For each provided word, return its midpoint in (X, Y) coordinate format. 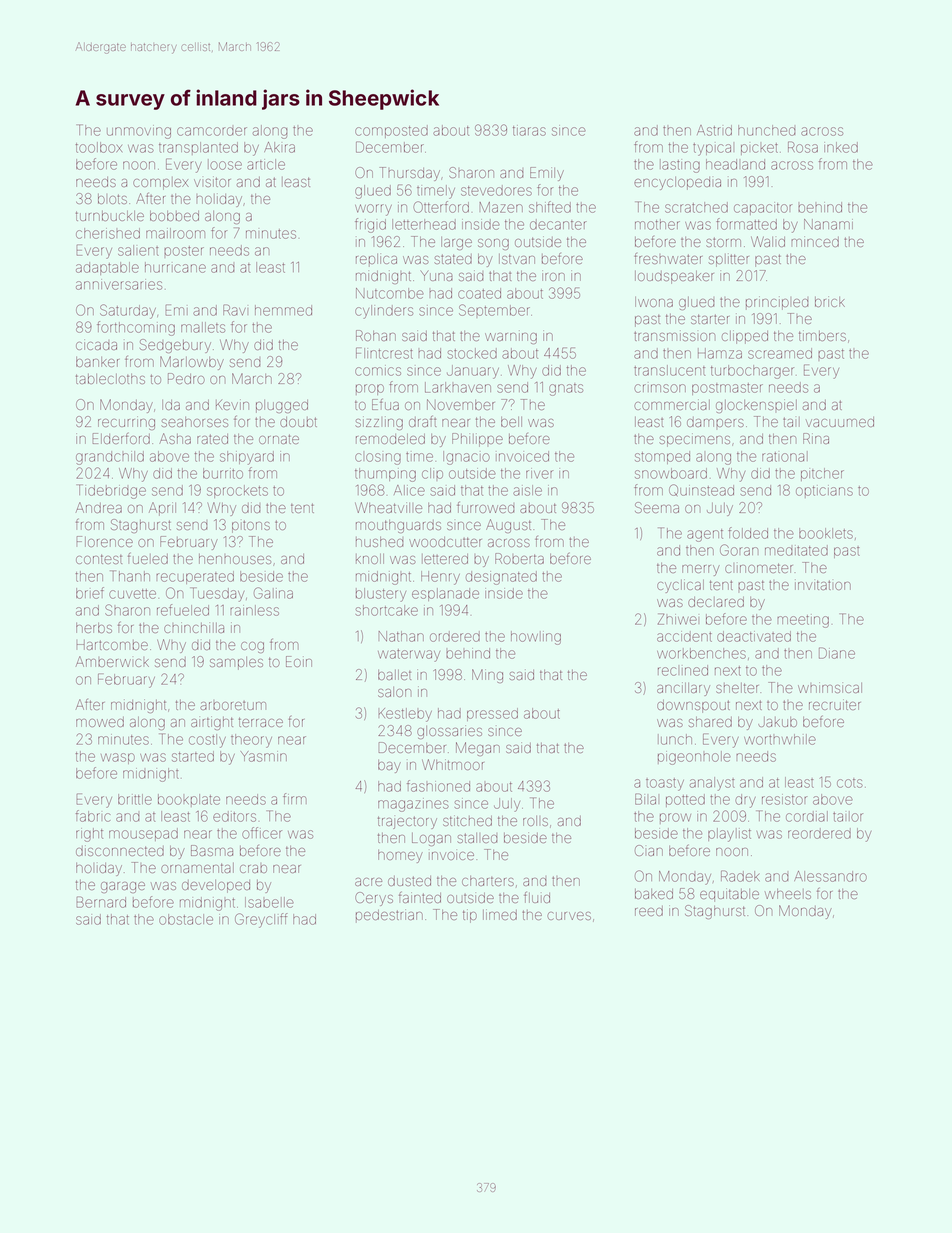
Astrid (714, 130)
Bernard (101, 902)
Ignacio (466, 458)
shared (710, 722)
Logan (431, 839)
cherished (108, 233)
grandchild (110, 458)
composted (391, 131)
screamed (780, 353)
